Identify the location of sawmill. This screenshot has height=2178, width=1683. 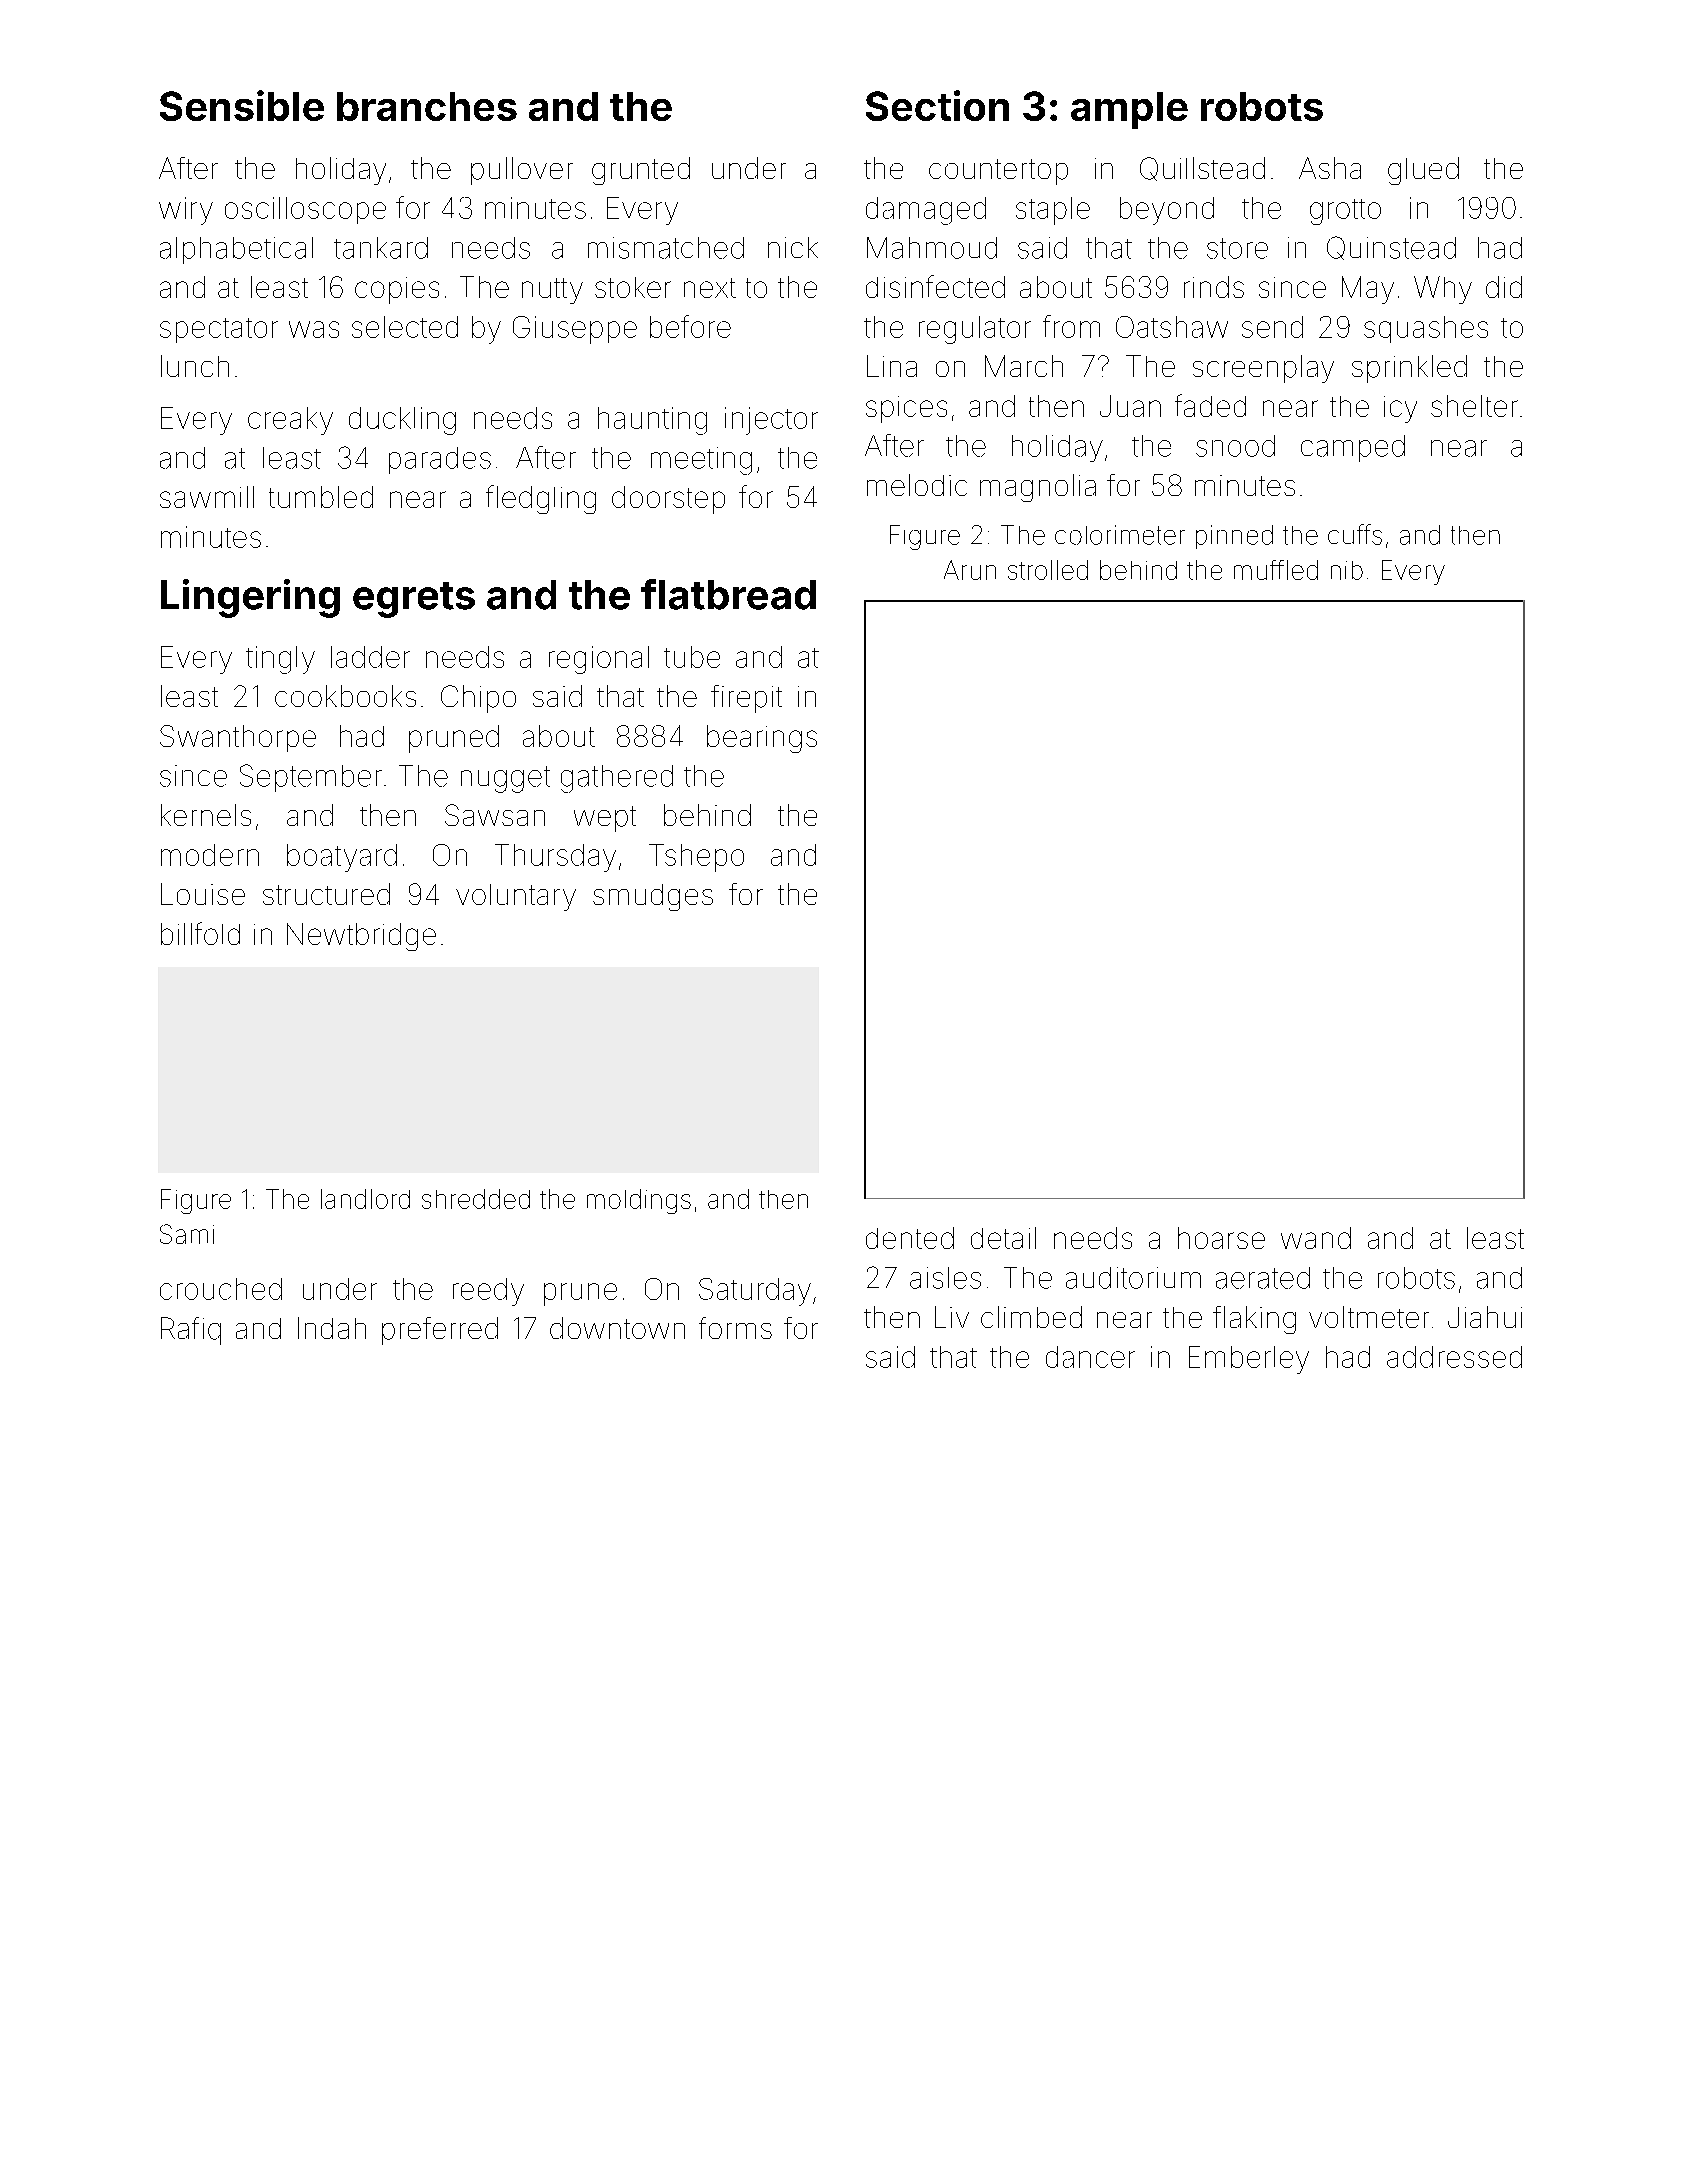
(207, 497).
